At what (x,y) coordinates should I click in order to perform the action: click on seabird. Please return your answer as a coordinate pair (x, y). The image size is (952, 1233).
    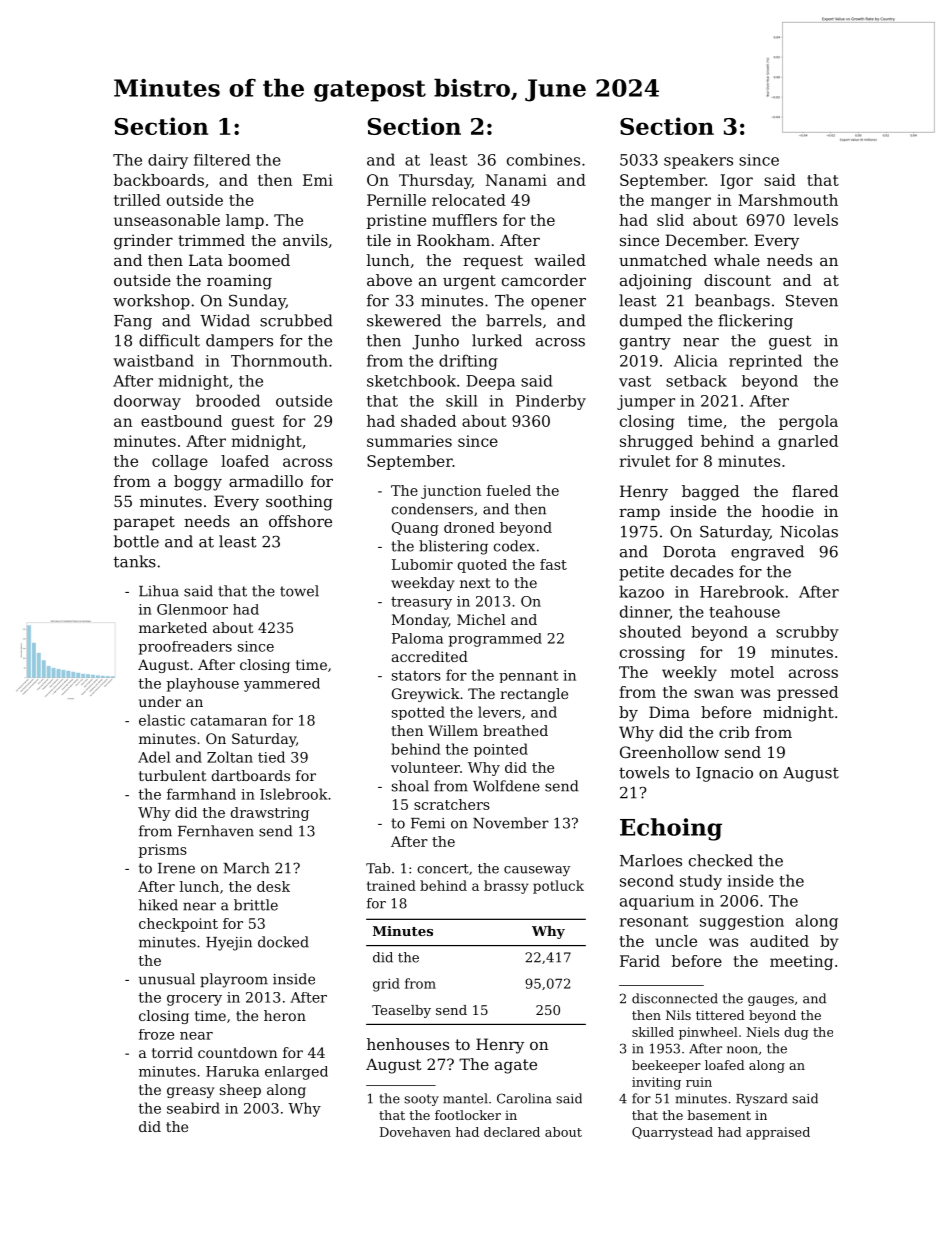
    Looking at the image, I should click on (193, 1108).
